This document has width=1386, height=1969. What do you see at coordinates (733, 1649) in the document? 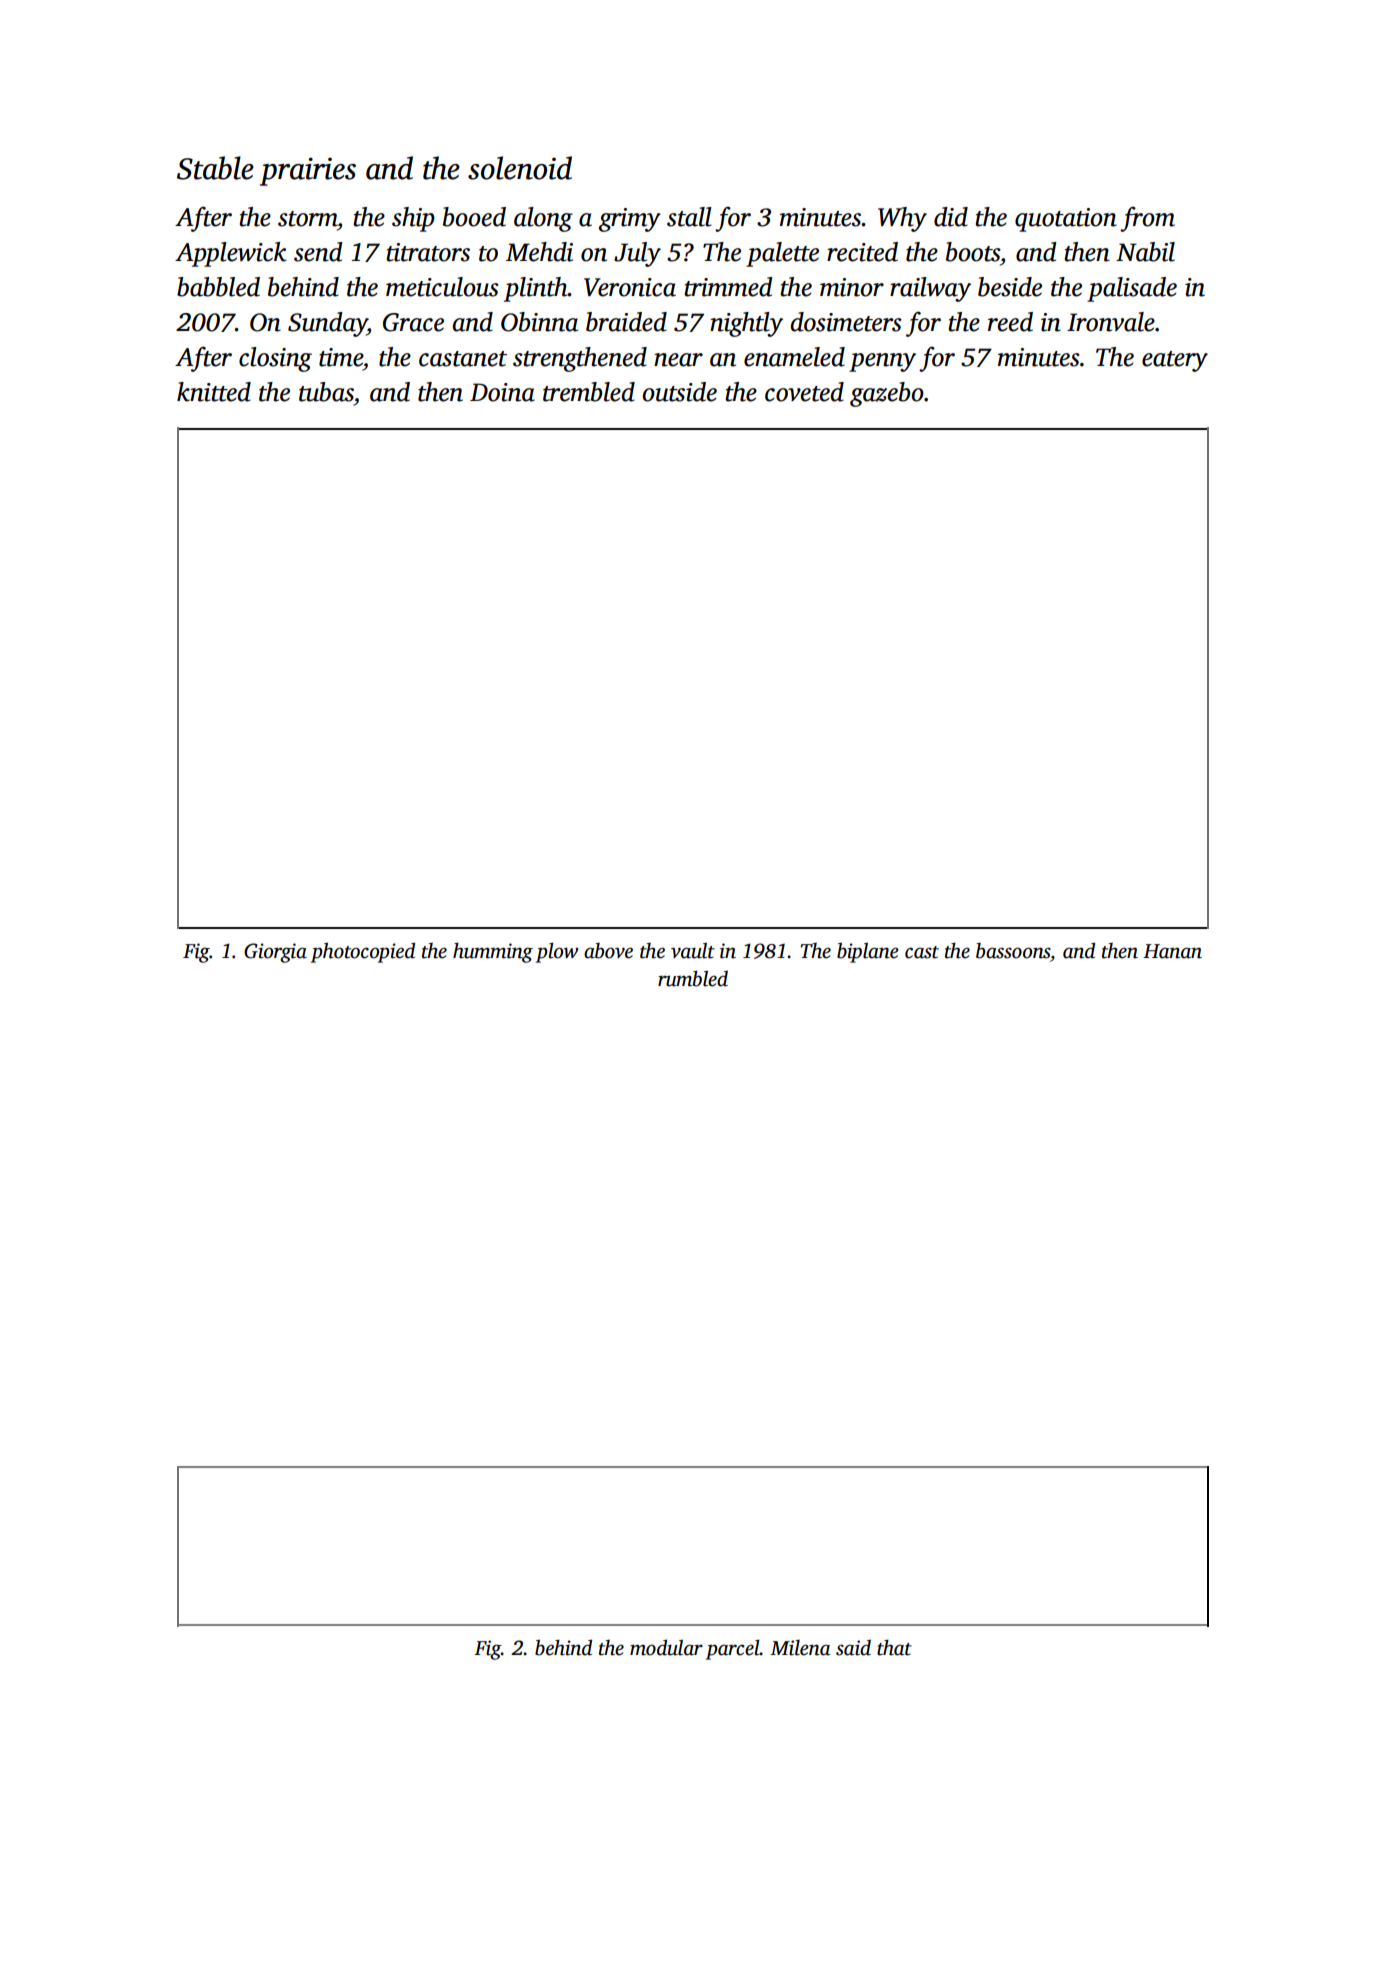
I see `parcel` at bounding box center [733, 1649].
